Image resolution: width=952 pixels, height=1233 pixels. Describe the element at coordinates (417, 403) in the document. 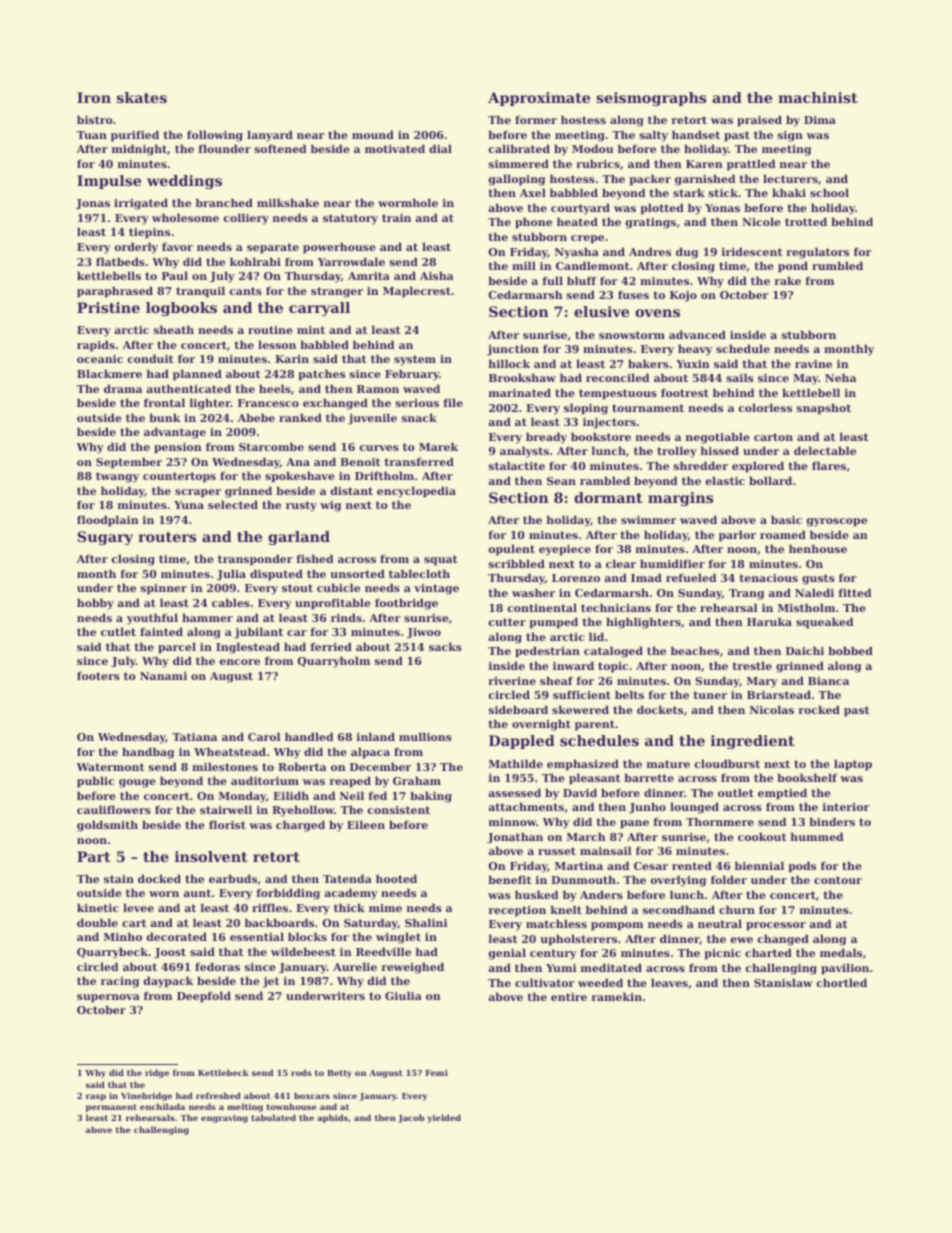

I see `serious` at that location.
